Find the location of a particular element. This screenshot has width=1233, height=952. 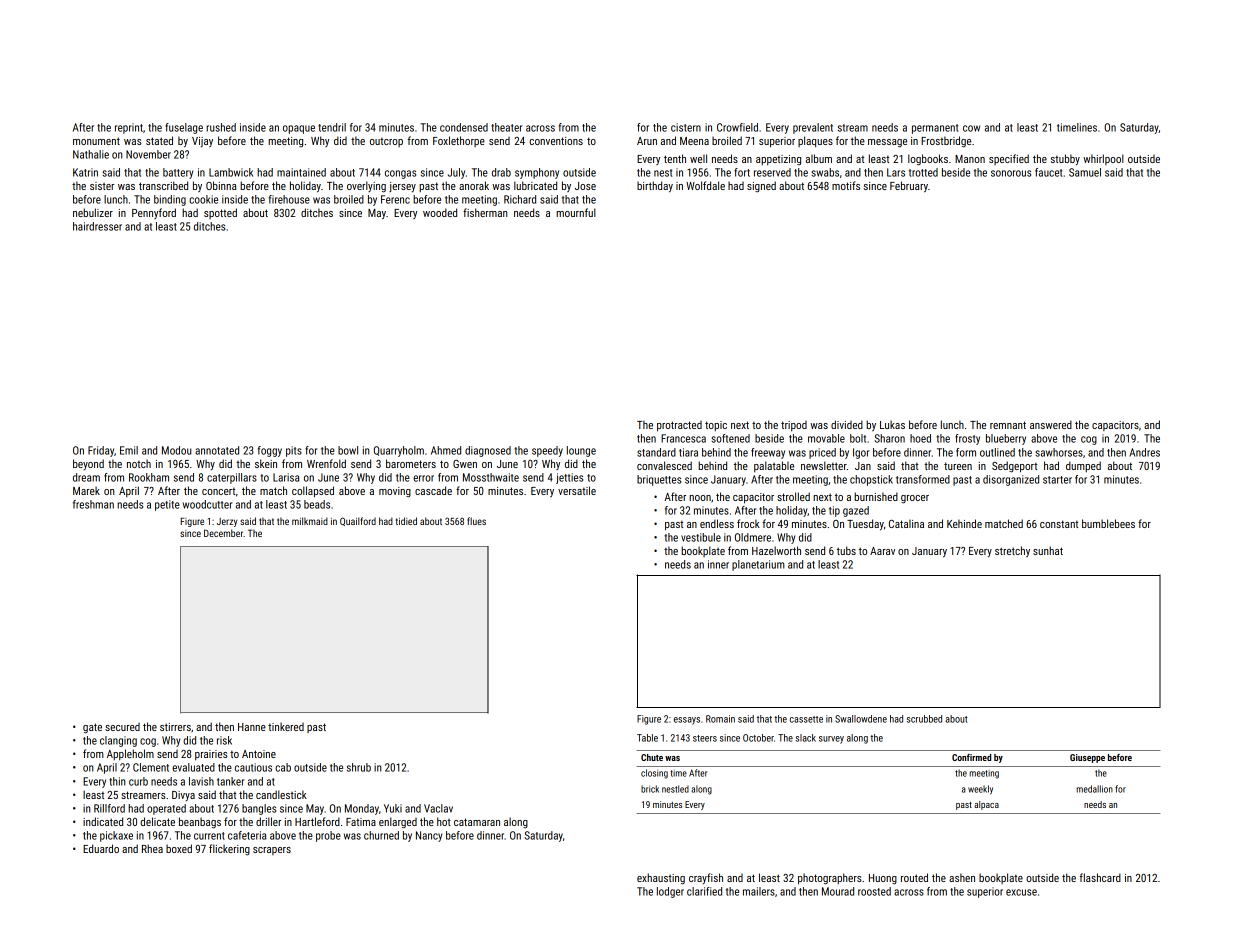

remnant is located at coordinates (1008, 425).
